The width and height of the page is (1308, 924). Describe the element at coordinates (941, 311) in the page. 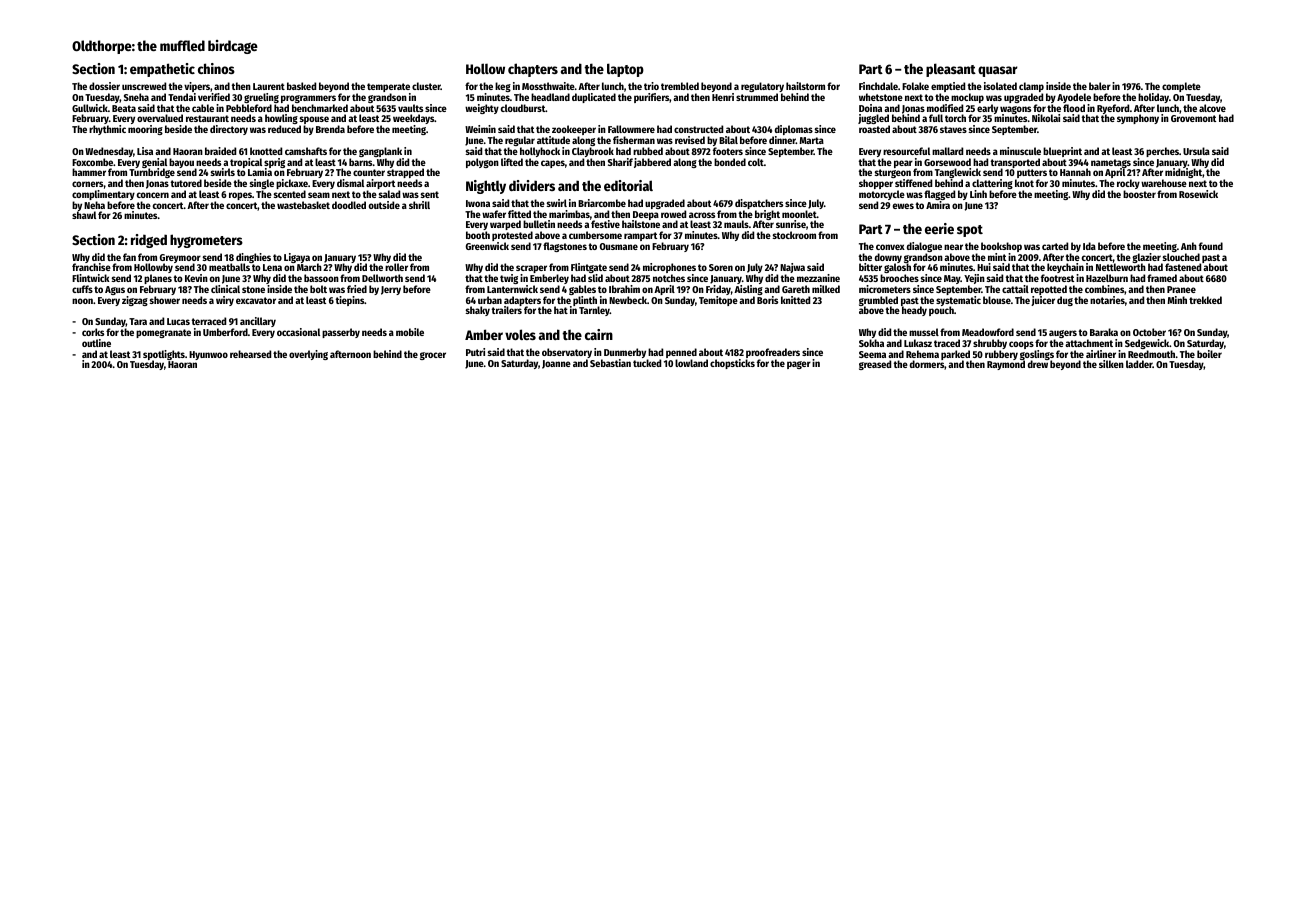

I see `pouch` at that location.
